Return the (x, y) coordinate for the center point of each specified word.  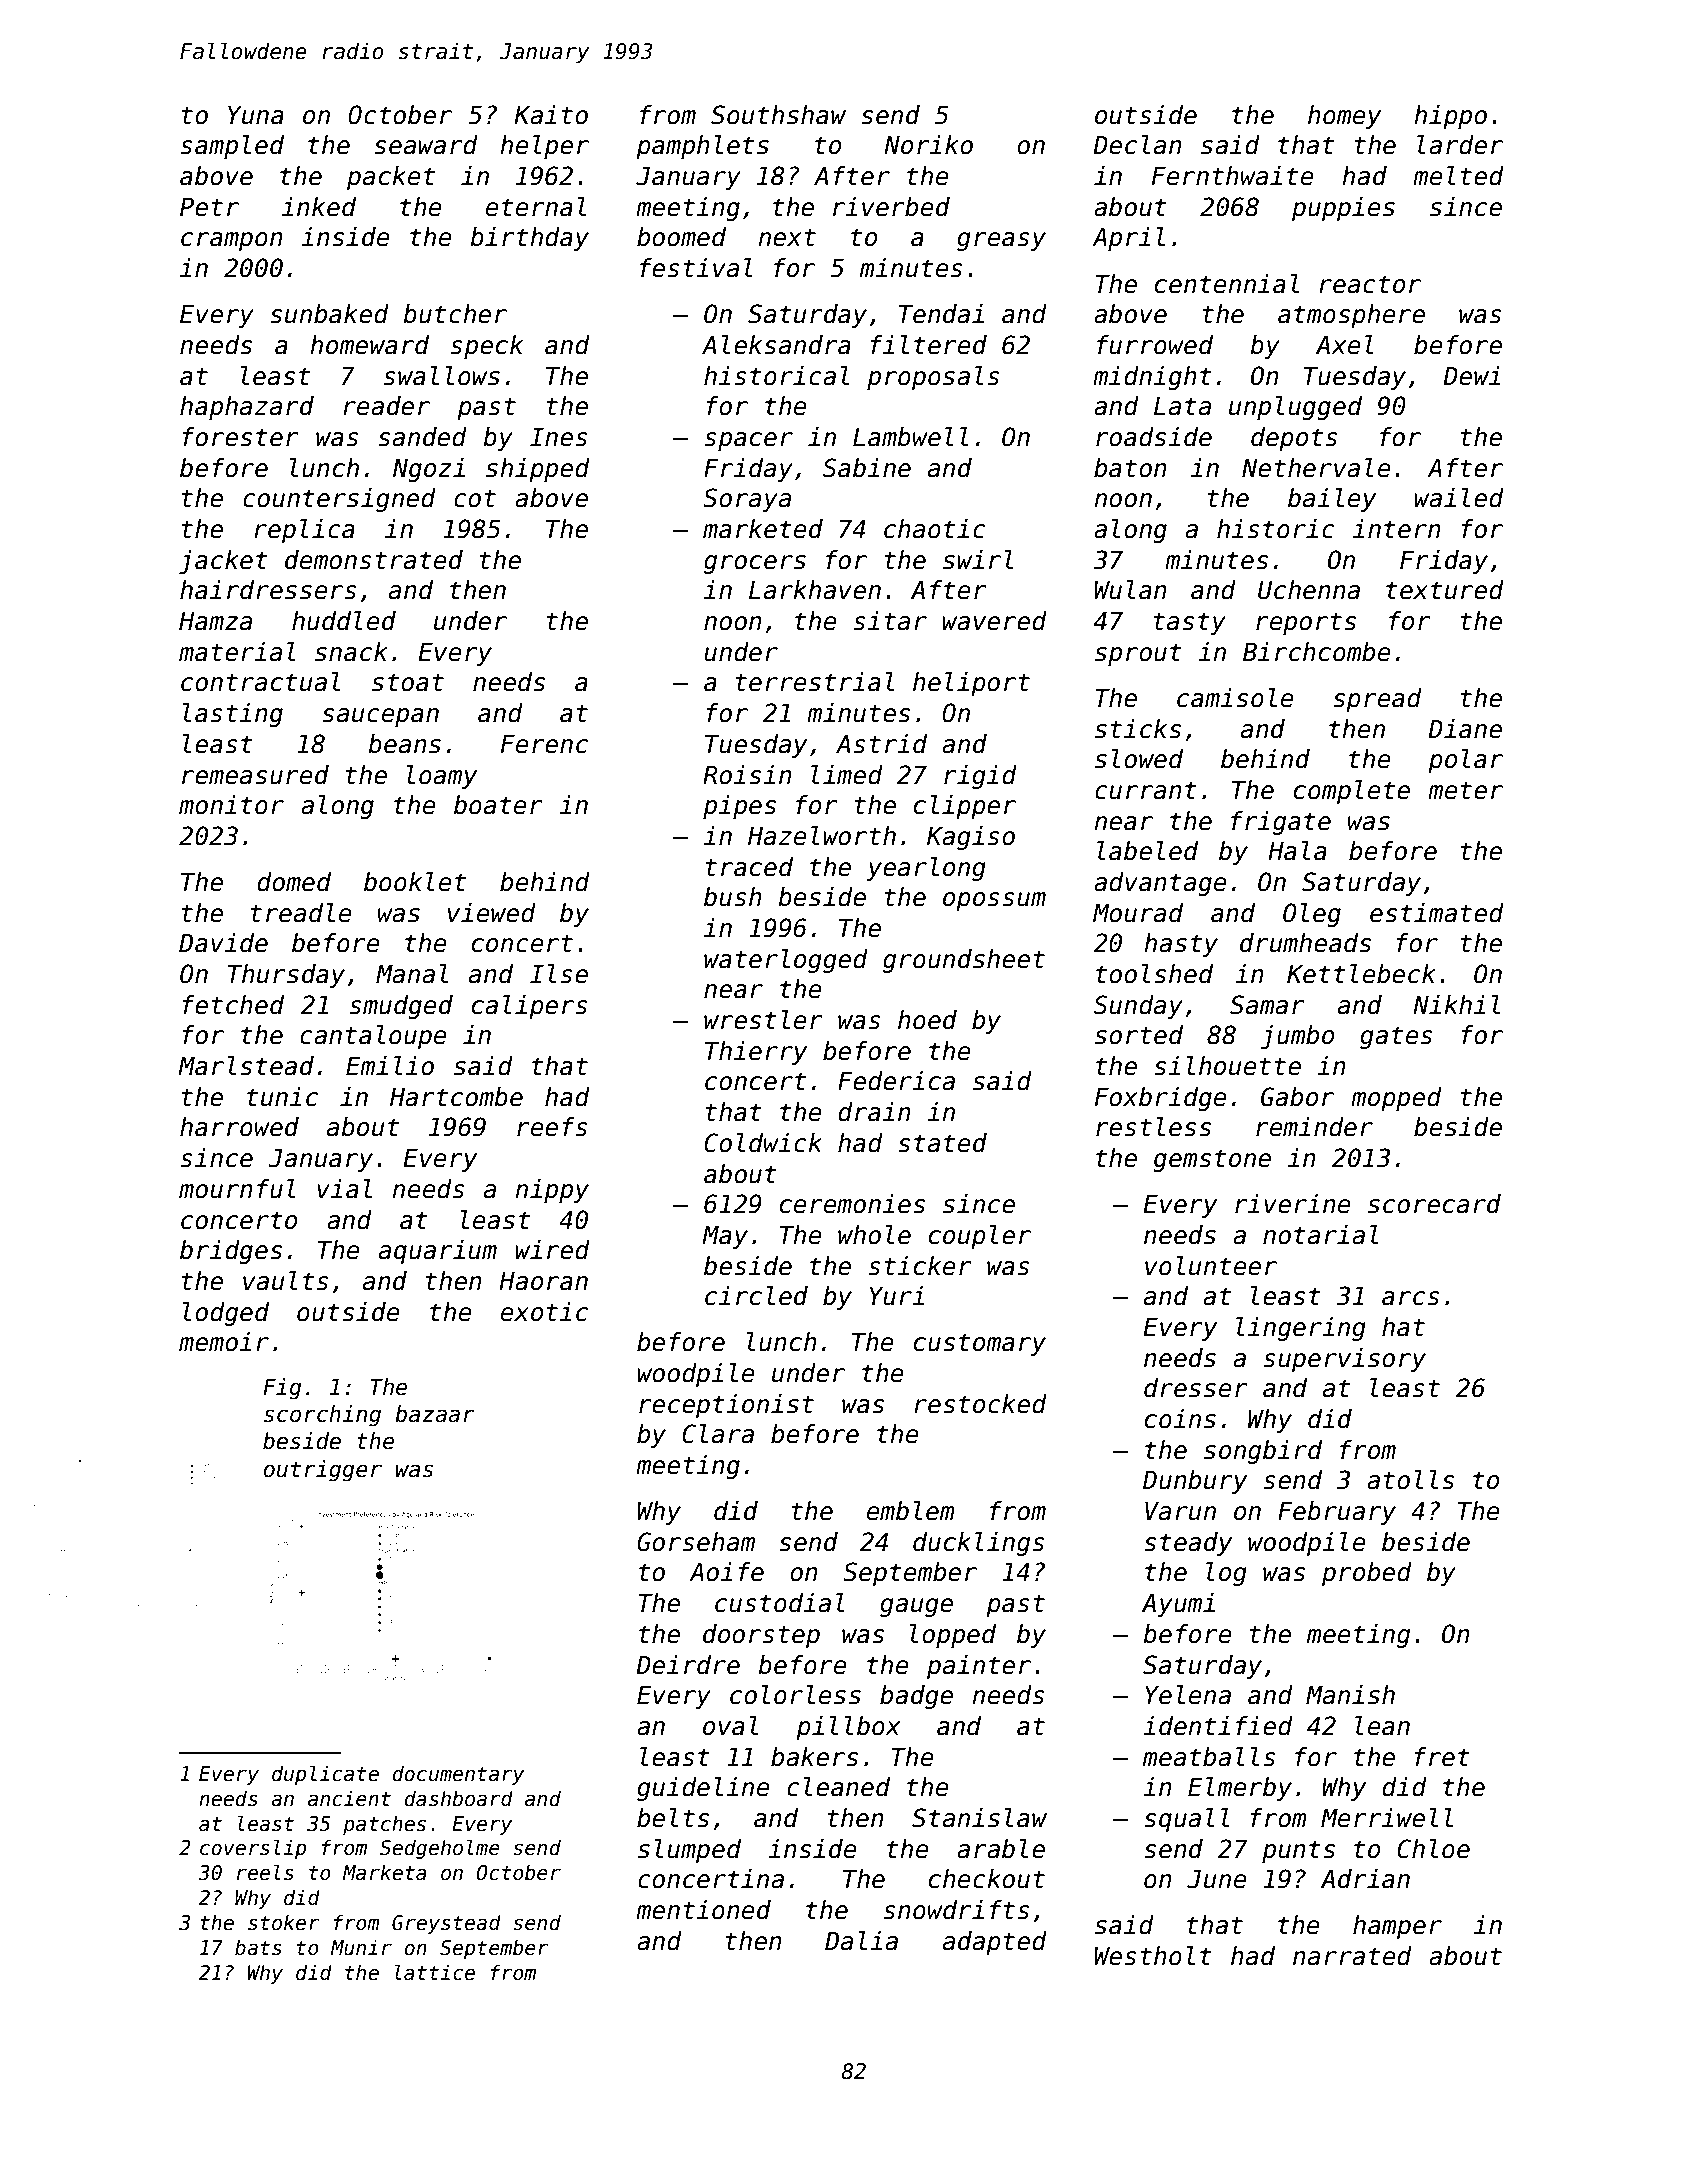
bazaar (435, 1414)
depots (1294, 439)
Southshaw (778, 115)
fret (1442, 1757)
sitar (890, 621)
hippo (1450, 117)
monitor (231, 805)
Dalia (861, 1941)
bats (258, 1947)
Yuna (256, 115)
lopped (953, 1636)
